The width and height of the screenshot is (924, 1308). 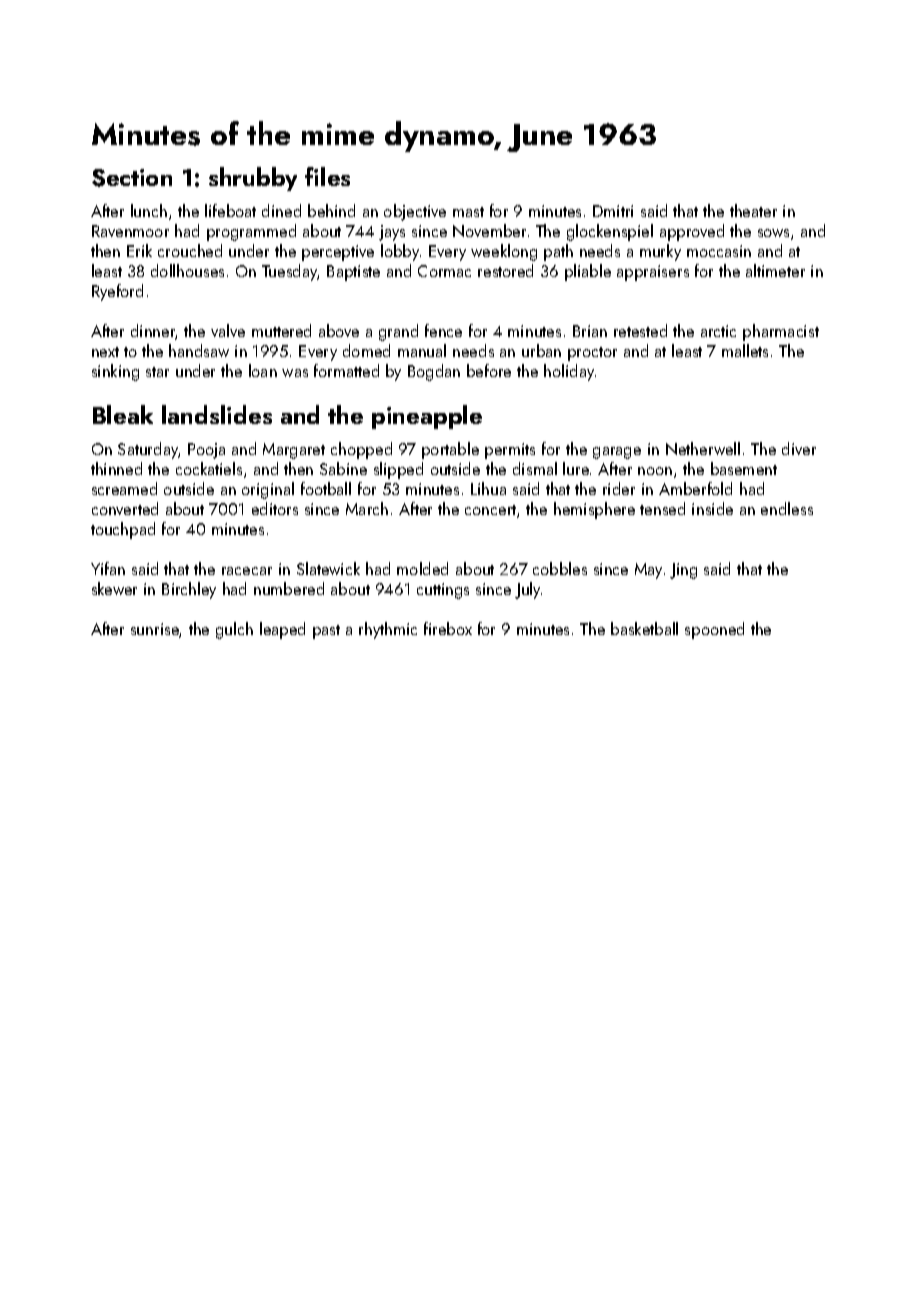 I want to click on screamed, so click(x=124, y=488).
